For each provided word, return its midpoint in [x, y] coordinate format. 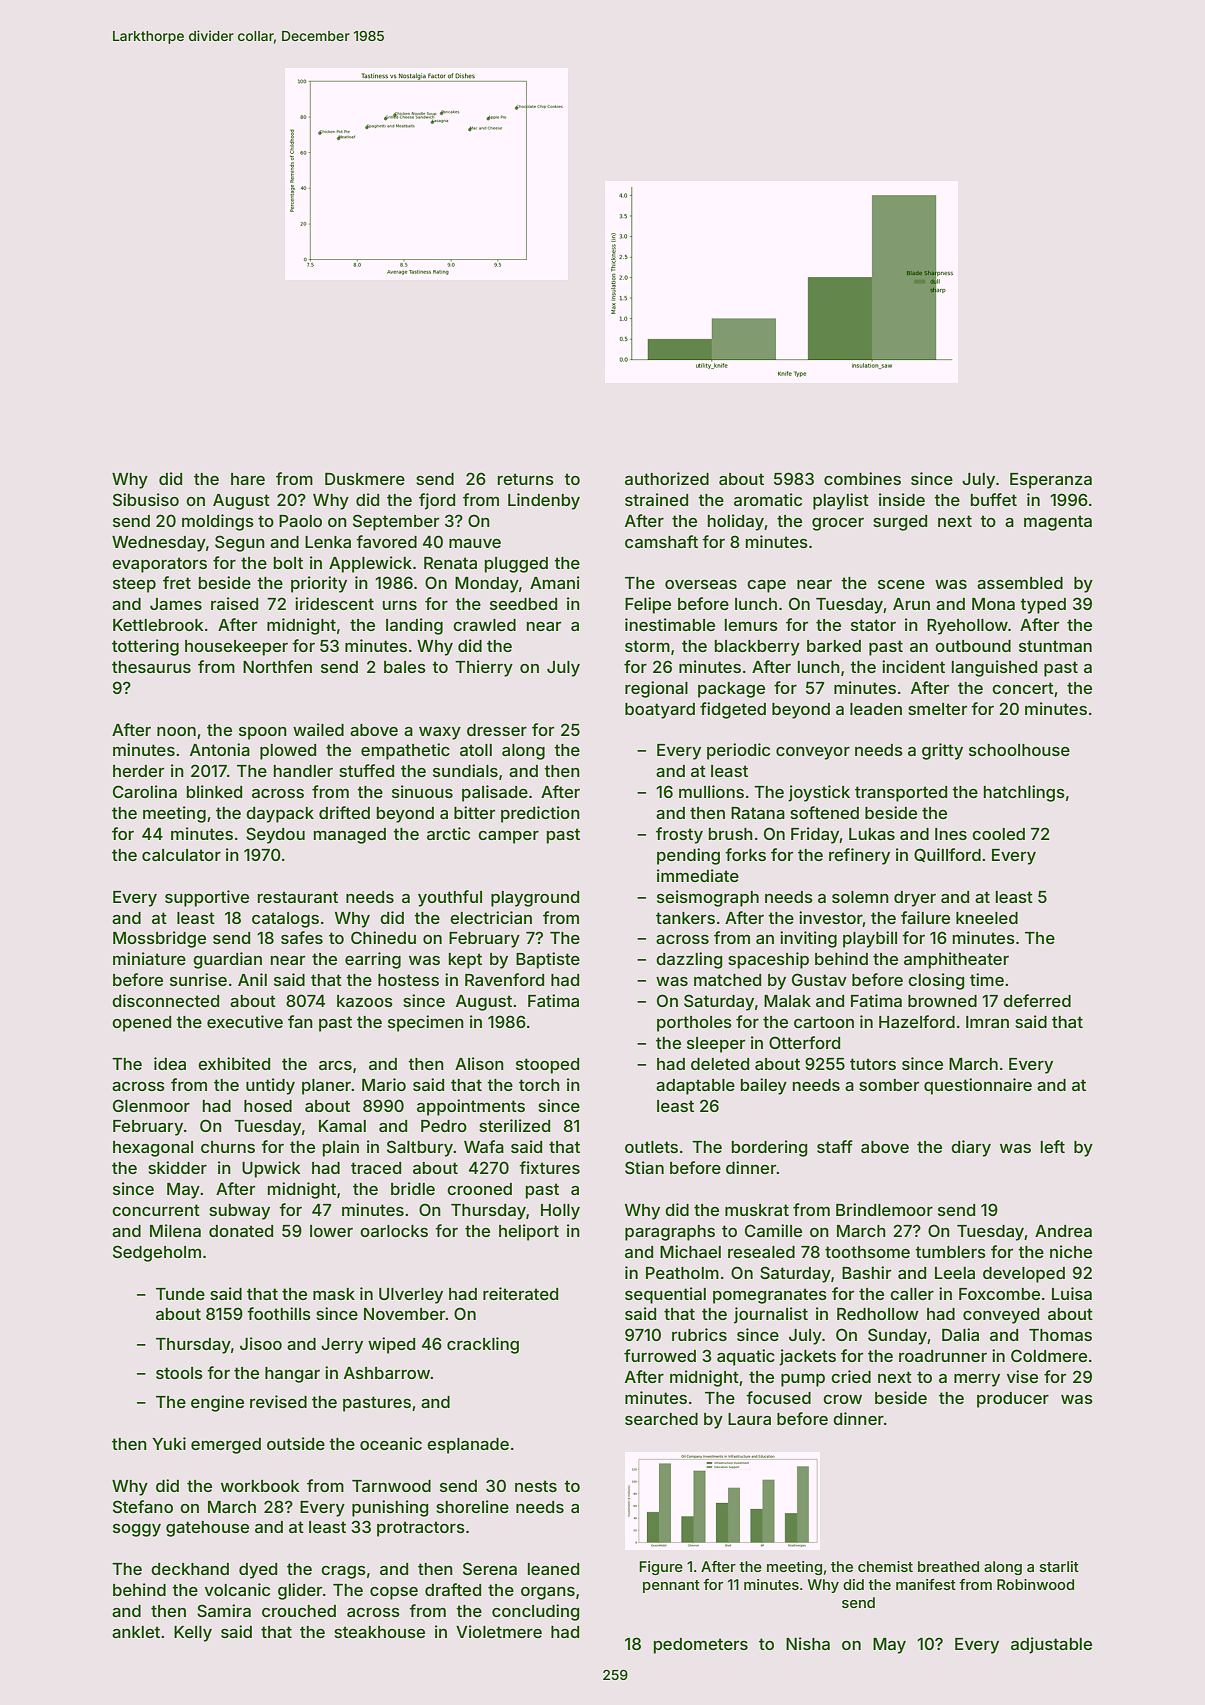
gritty [942, 751]
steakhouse [379, 1632]
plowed [288, 752]
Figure [661, 1568]
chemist [885, 1566]
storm [647, 646]
